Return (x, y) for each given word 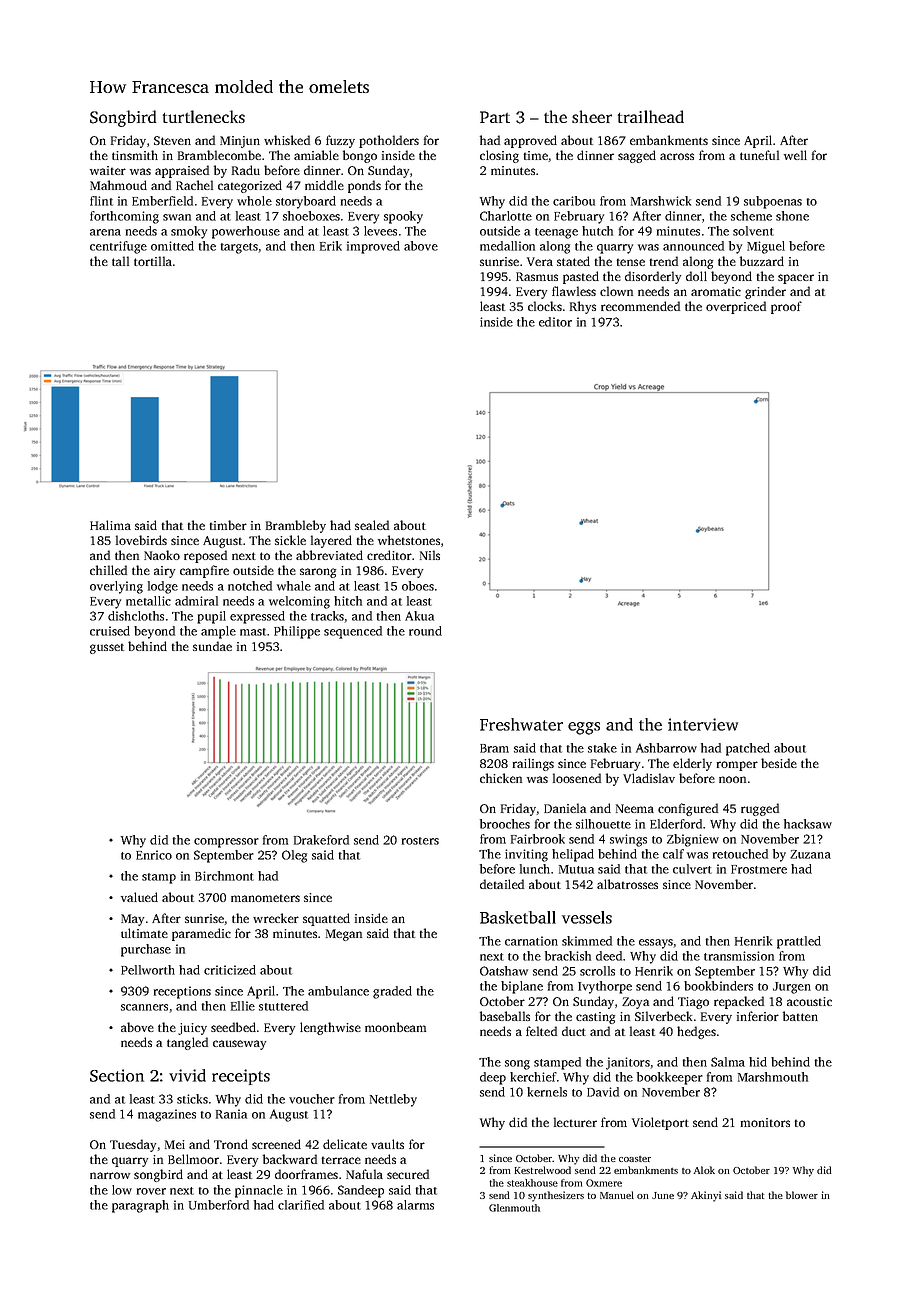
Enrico (154, 855)
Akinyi (706, 1196)
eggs (584, 728)
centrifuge (118, 247)
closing (499, 156)
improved (373, 247)
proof (786, 307)
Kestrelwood (542, 1170)
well (795, 155)
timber (228, 525)
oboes (418, 586)
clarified (301, 1205)
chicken (501, 778)
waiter (108, 170)
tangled (187, 1043)
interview (703, 724)
